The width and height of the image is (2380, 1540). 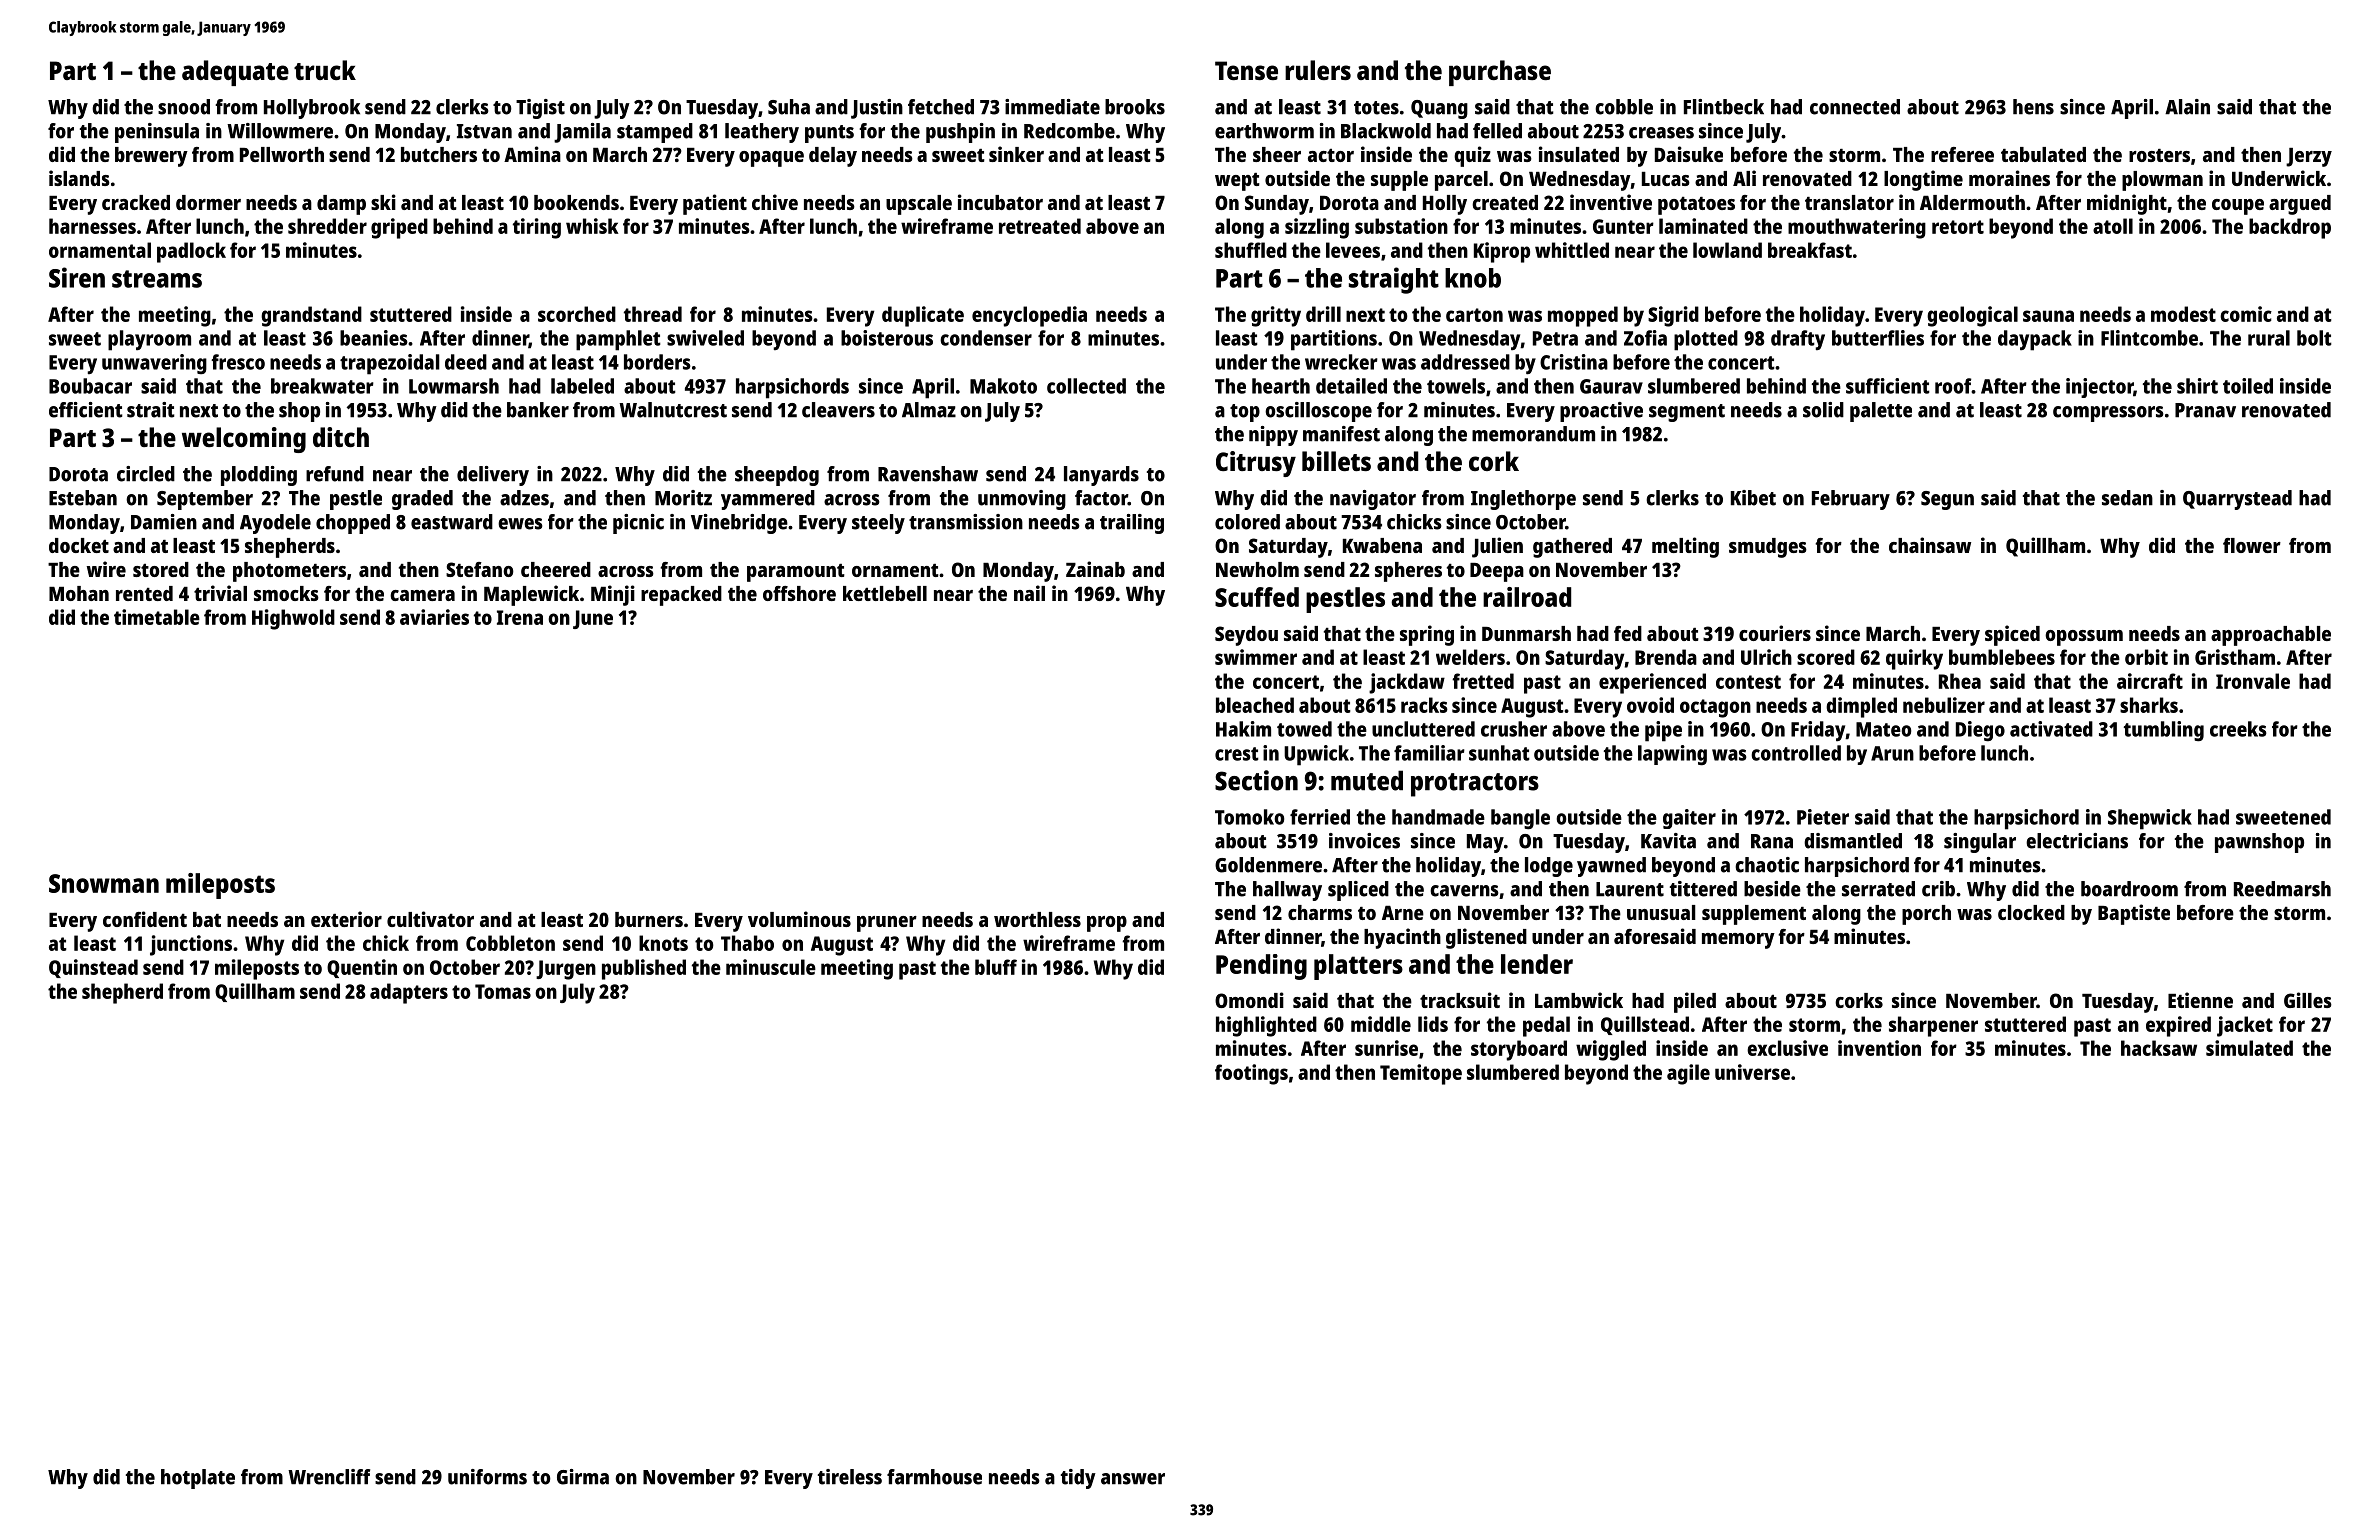 What do you see at coordinates (1823, 817) in the image?
I see `Pieter` at bounding box center [1823, 817].
